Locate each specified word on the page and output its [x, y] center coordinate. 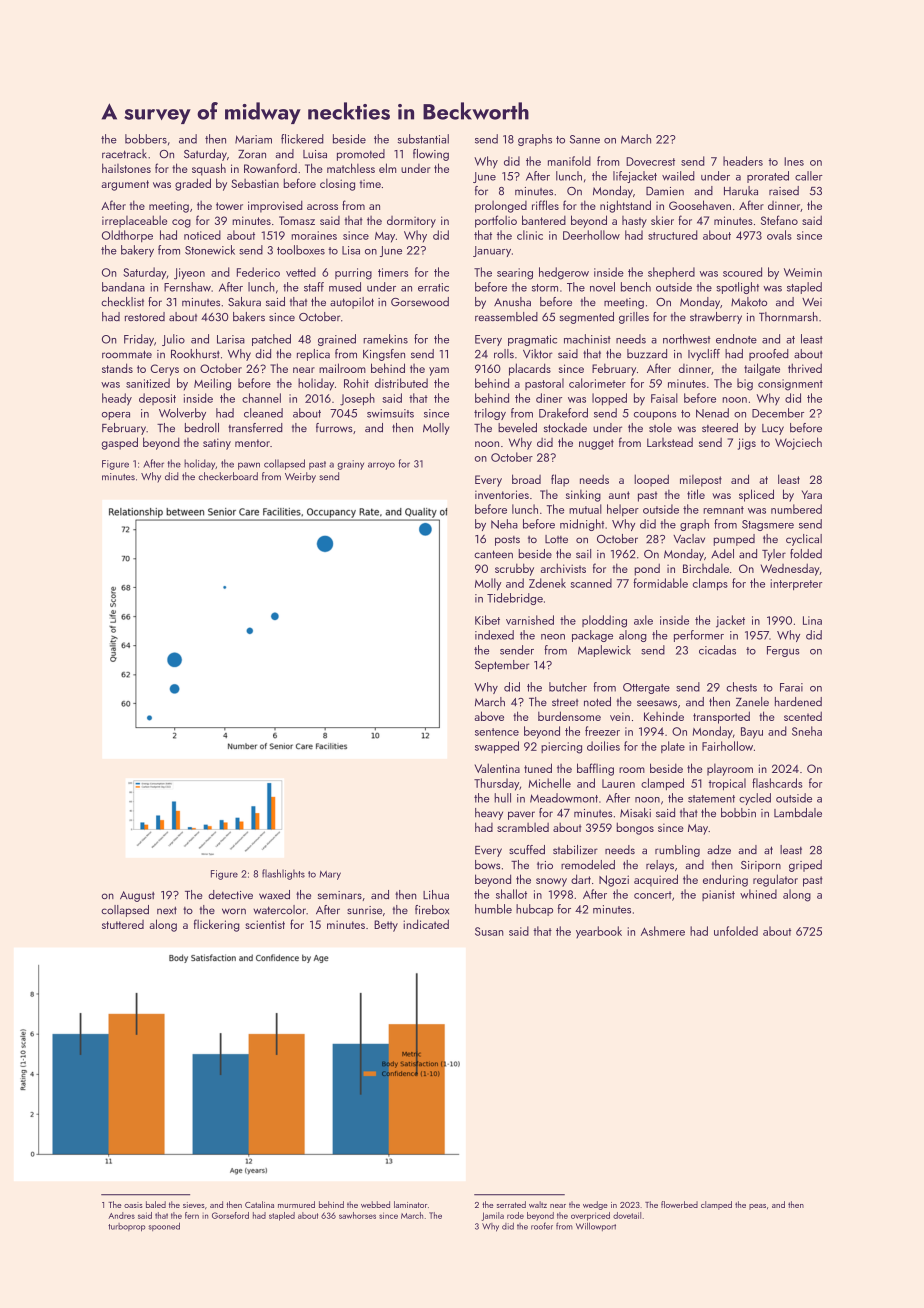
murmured [296, 1204]
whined [758, 894]
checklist [122, 301]
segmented [587, 318]
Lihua [436, 895]
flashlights [283, 874]
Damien [665, 191]
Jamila [493, 1216]
